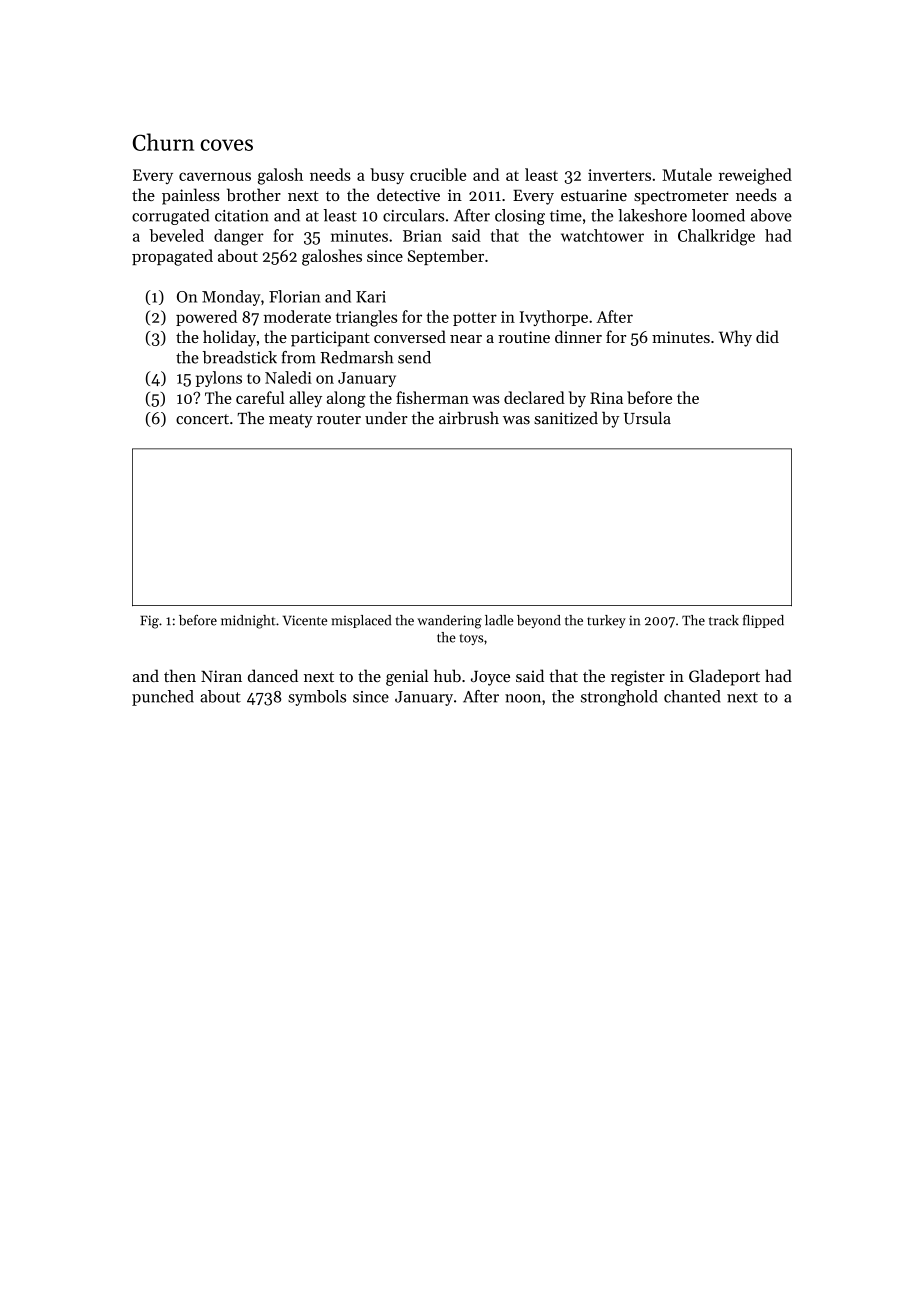 The width and height of the document is (924, 1314). Describe the element at coordinates (499, 620) in the document. I see `ladle` at that location.
